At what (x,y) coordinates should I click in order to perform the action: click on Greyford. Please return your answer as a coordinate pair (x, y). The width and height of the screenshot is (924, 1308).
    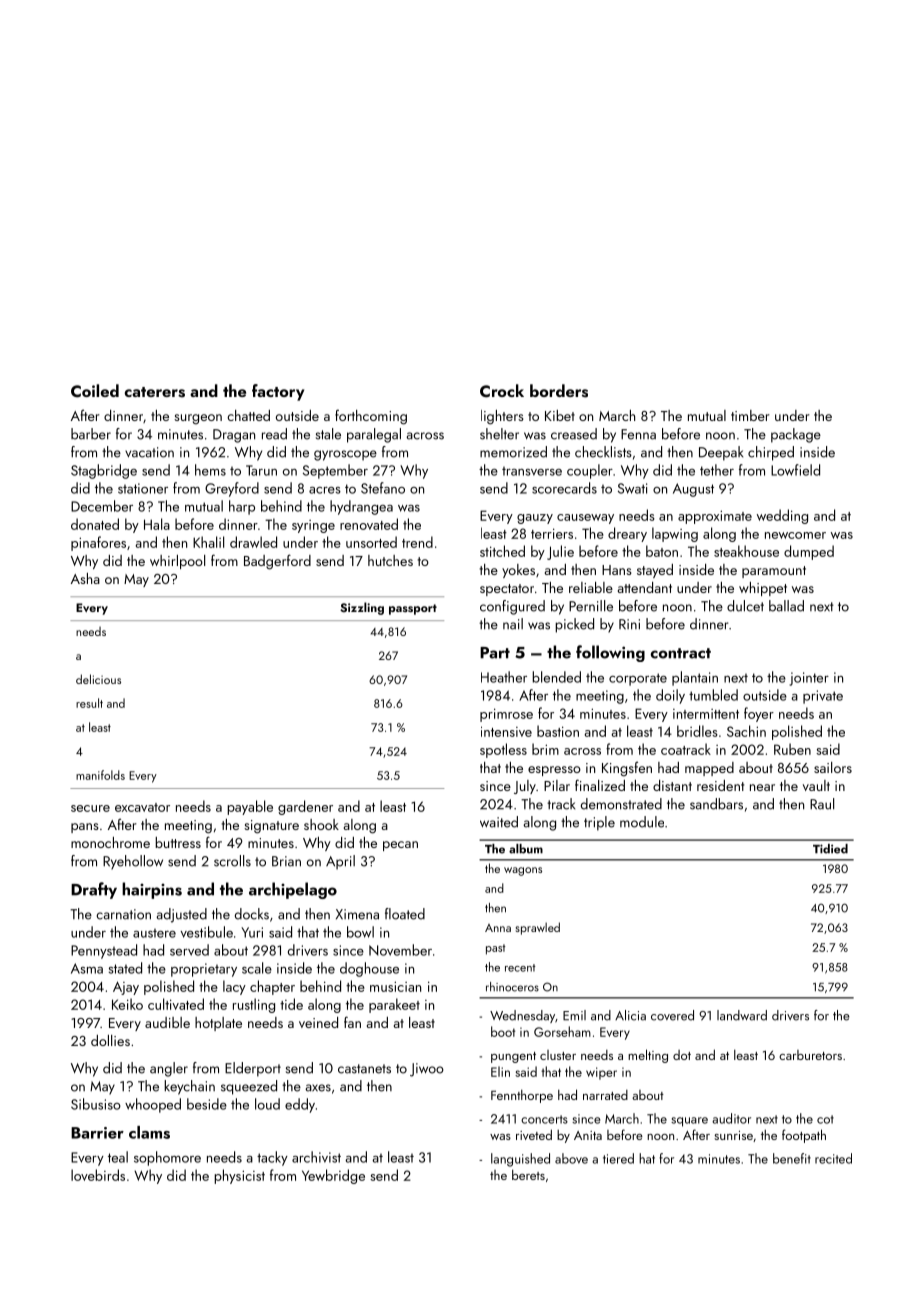
    Looking at the image, I should click on (232, 489).
